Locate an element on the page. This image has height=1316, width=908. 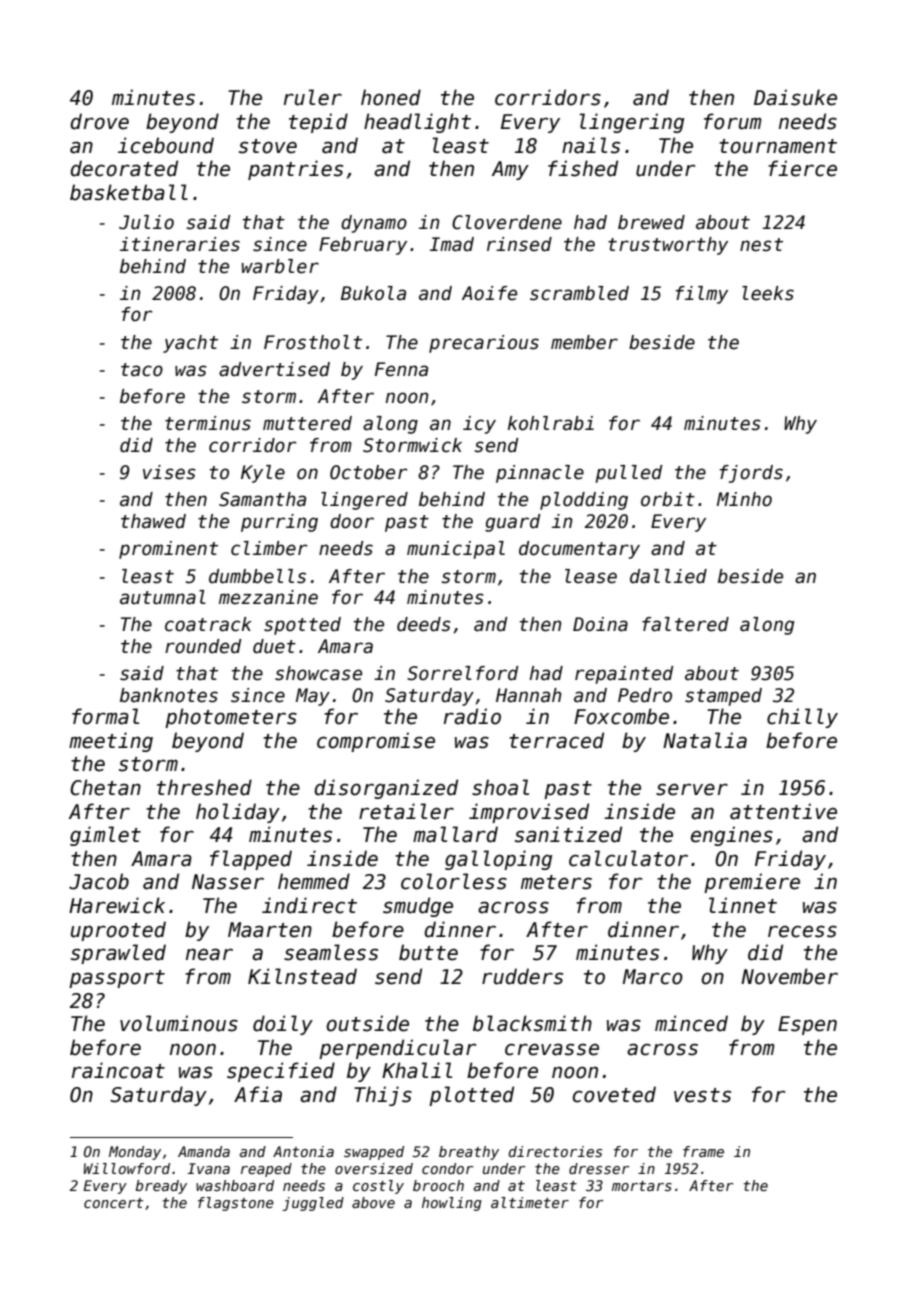
raincoat is located at coordinates (118, 1070).
